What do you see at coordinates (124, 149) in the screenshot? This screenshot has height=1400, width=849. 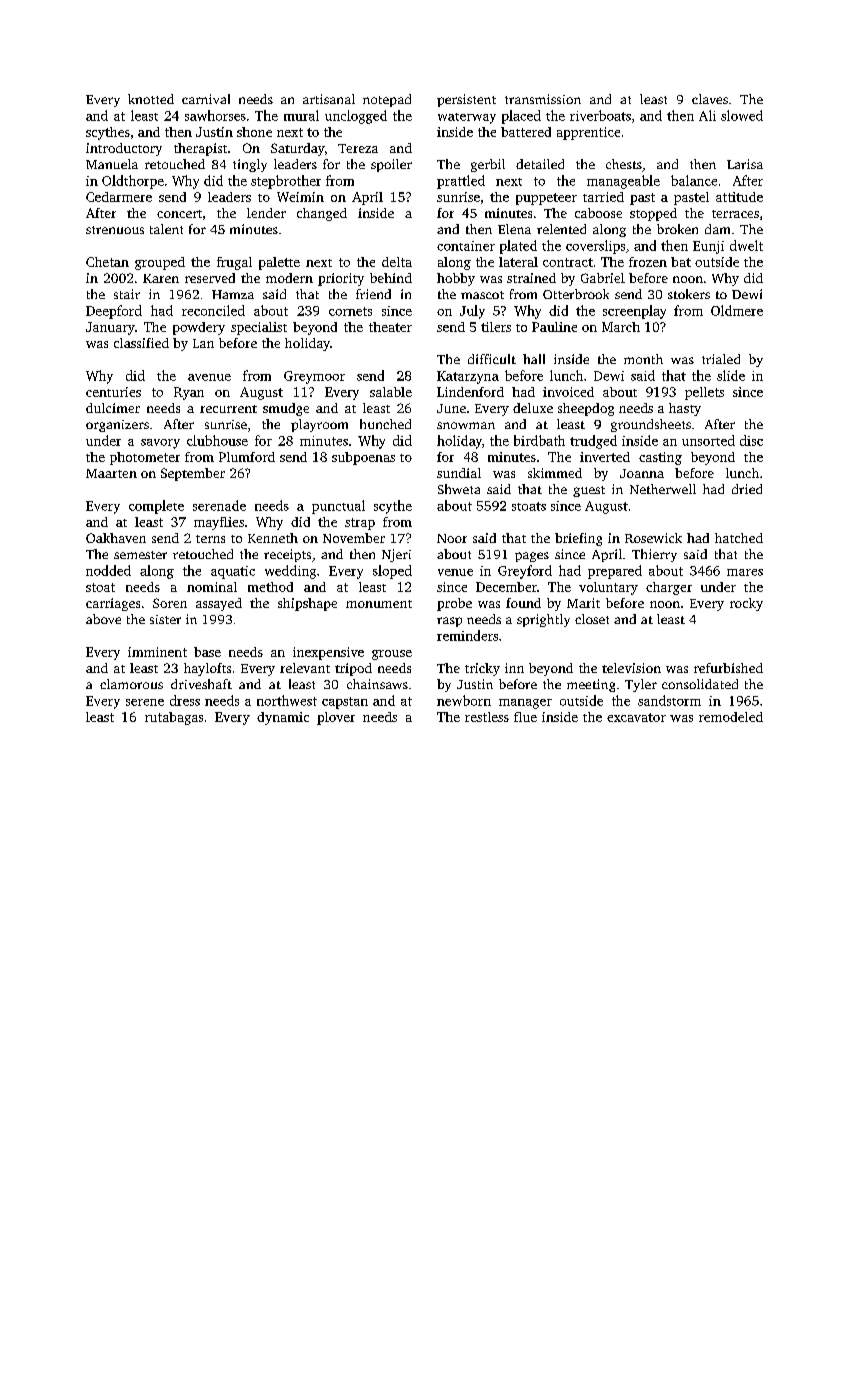 I see `introductory` at bounding box center [124, 149].
